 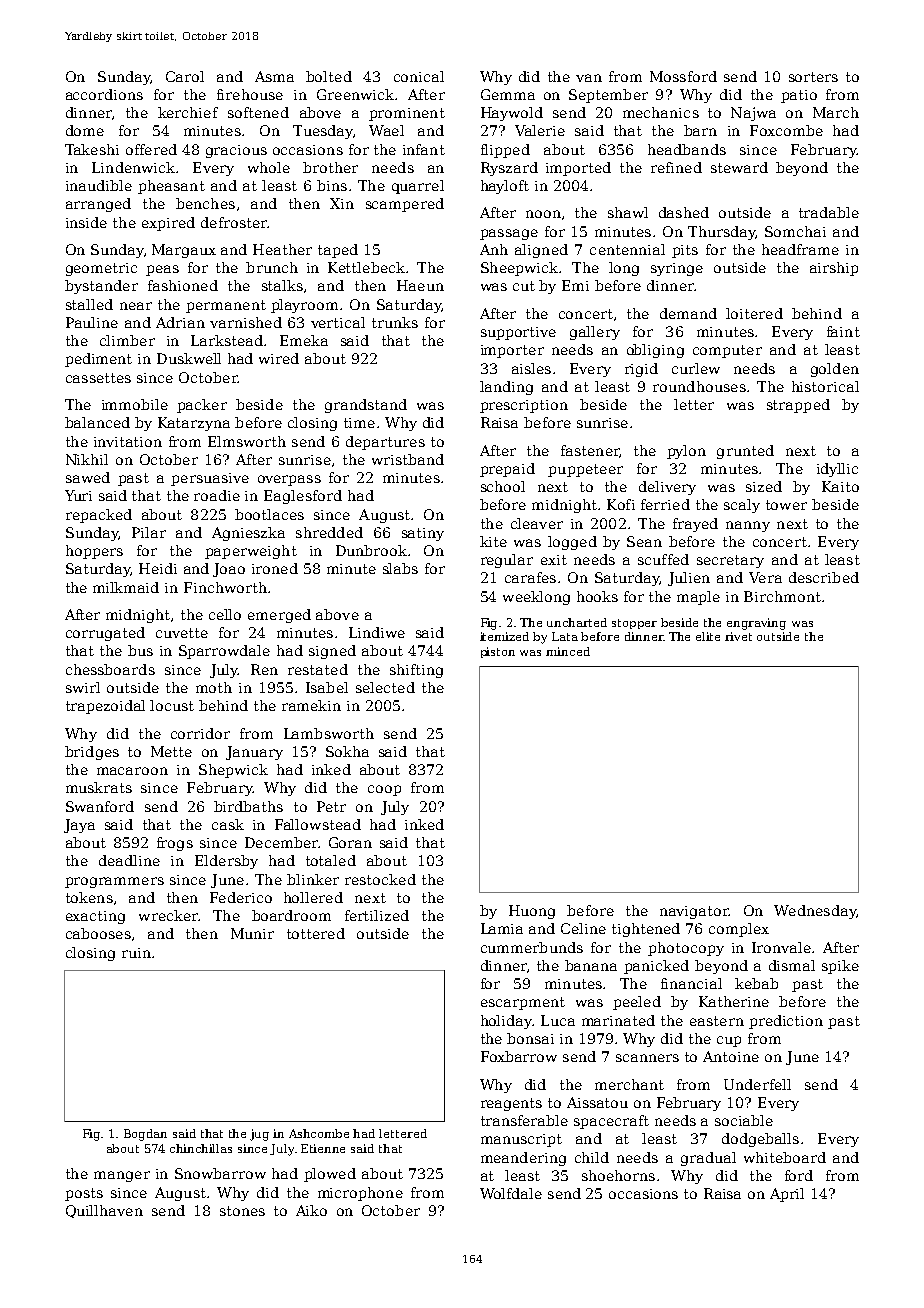 I want to click on strapped, so click(x=798, y=406).
